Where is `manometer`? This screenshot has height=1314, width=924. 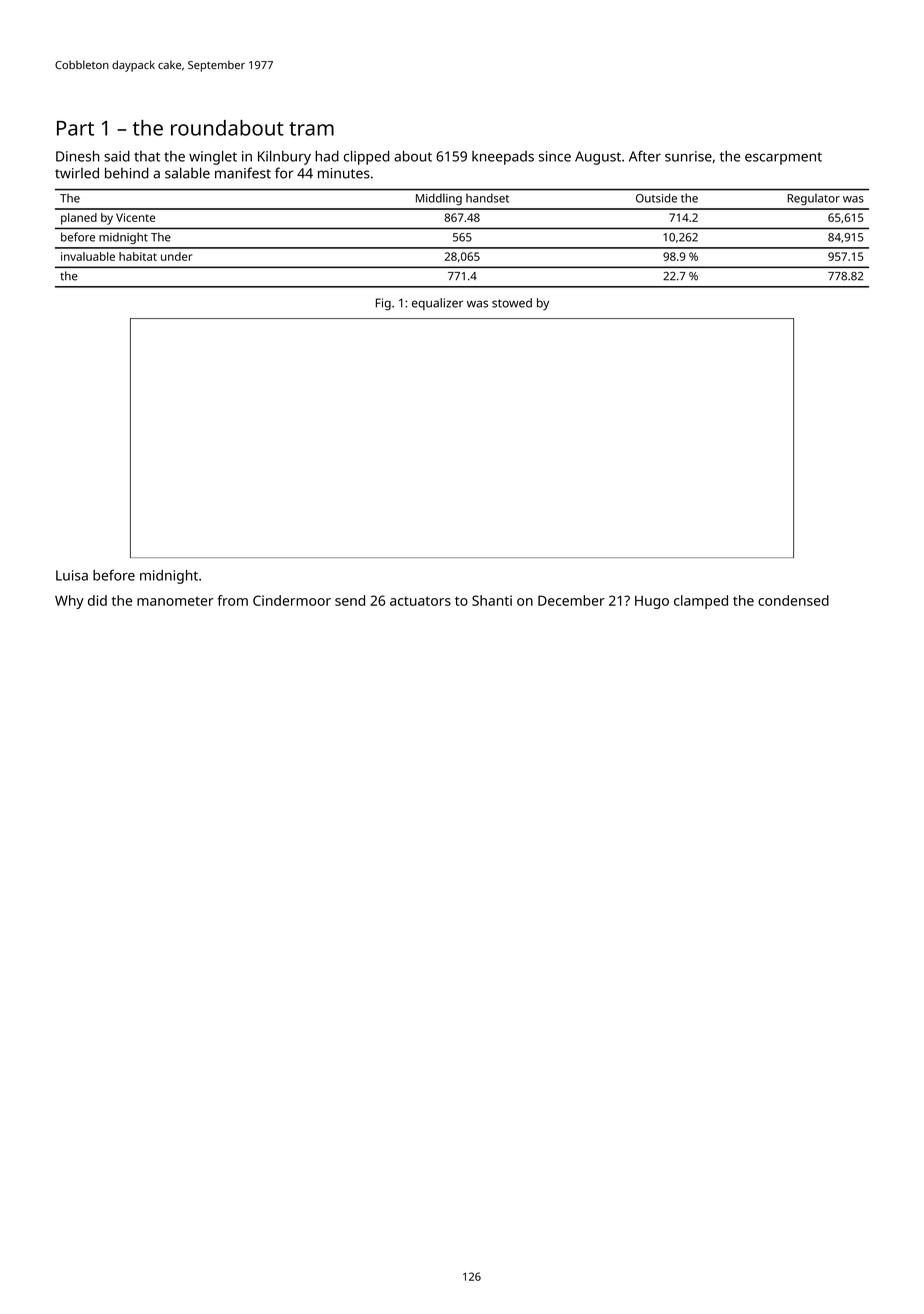 manometer is located at coordinates (175, 601).
